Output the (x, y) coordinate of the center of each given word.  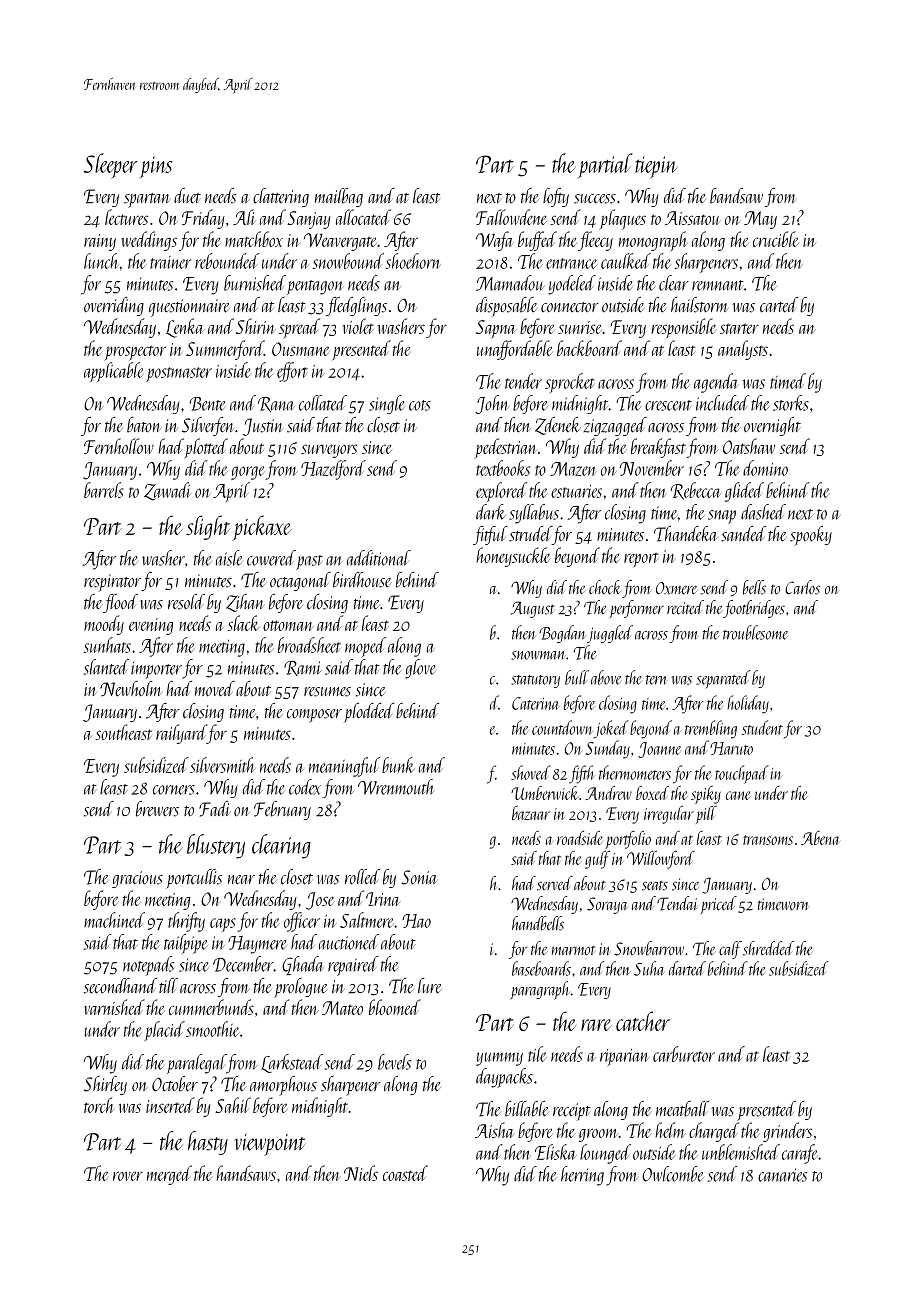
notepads (148, 966)
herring (582, 1176)
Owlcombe (673, 1174)
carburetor (684, 1054)
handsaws (246, 1173)
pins (156, 167)
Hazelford (333, 470)
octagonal (300, 581)
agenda (716, 383)
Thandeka (686, 534)
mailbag (339, 197)
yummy (499, 1059)
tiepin (656, 167)
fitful (490, 535)
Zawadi (167, 491)
